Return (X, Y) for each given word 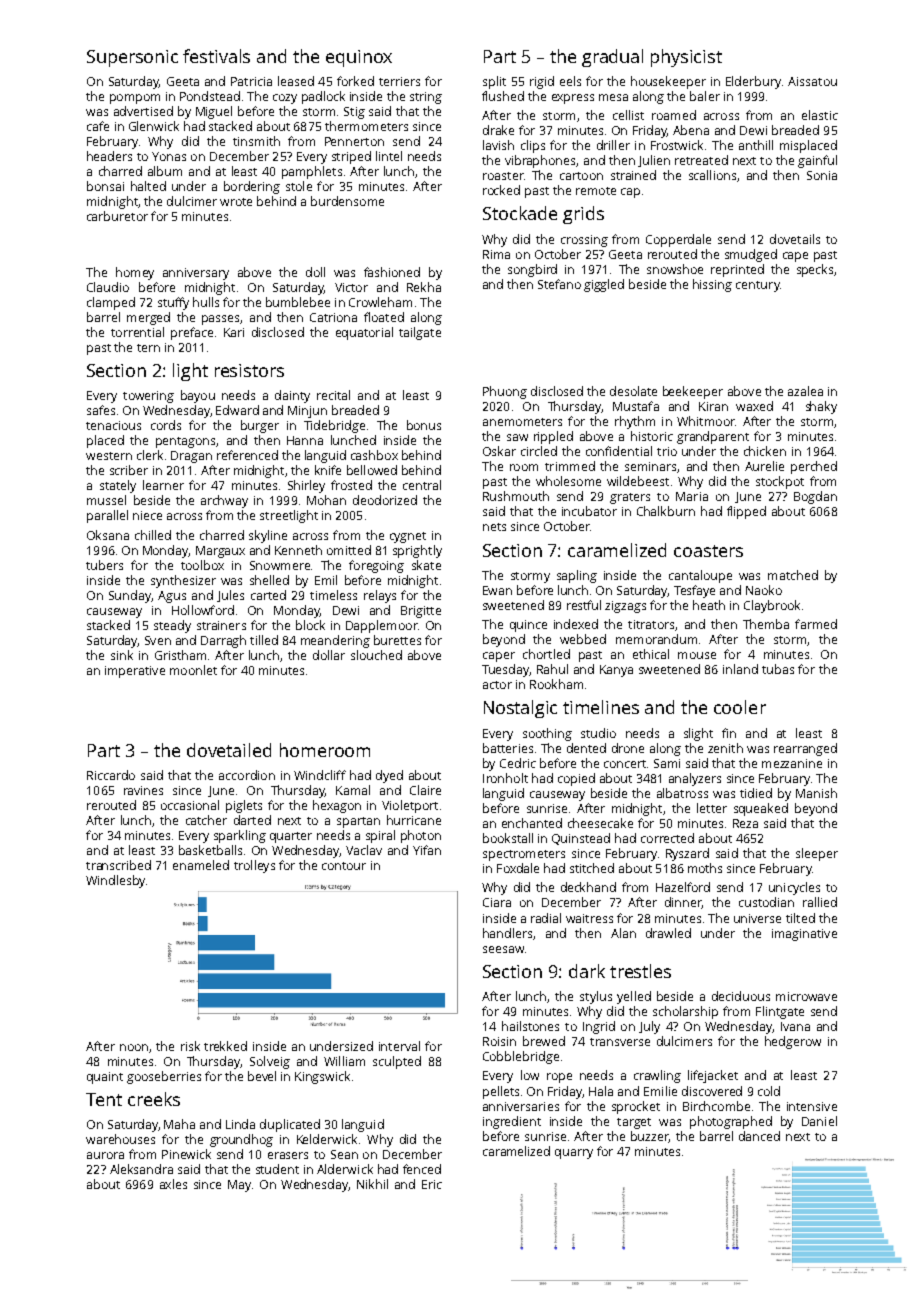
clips (533, 146)
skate (426, 565)
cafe (98, 126)
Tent (104, 1099)
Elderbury (753, 82)
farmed (816, 624)
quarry (574, 1154)
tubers (104, 565)
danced (759, 1136)
